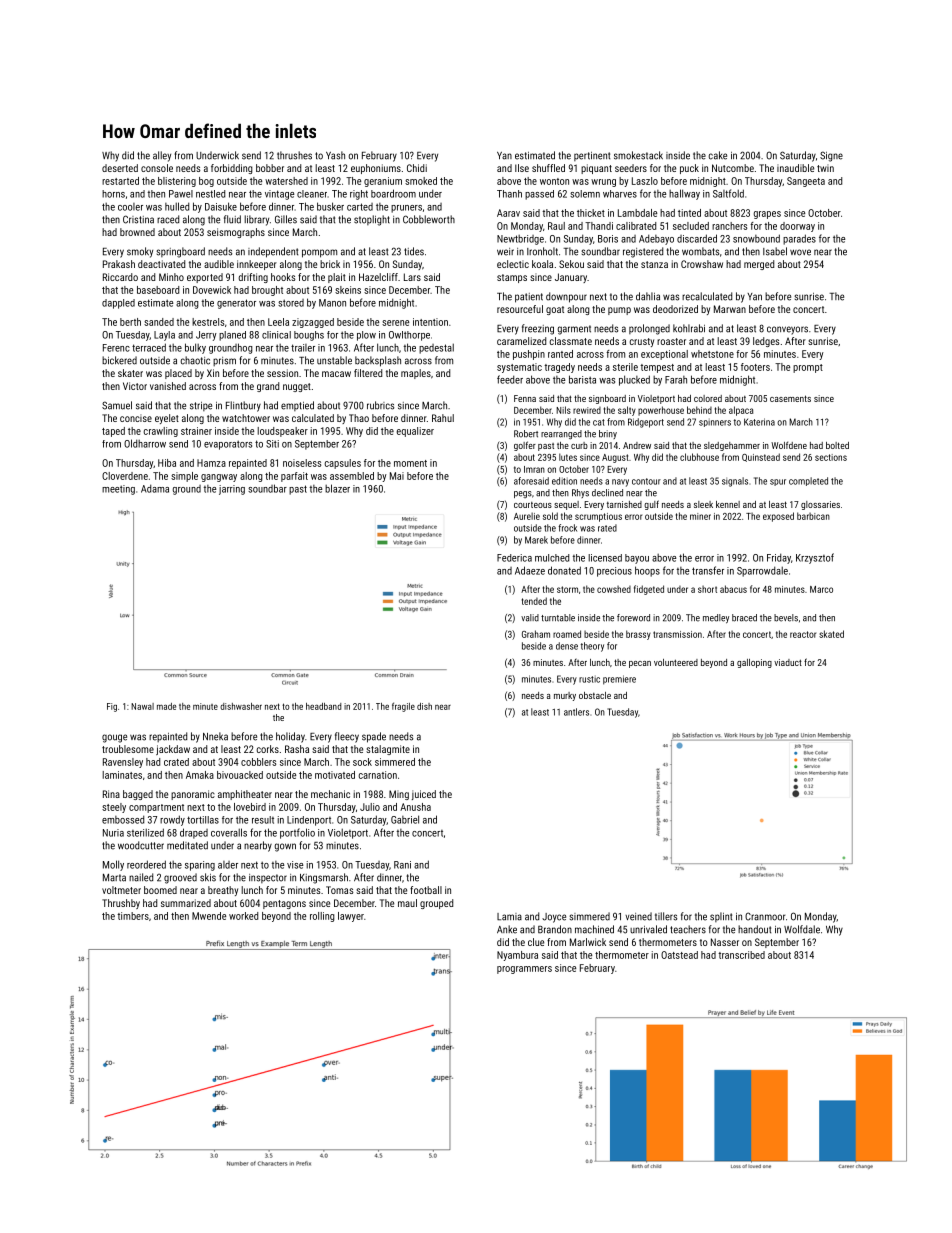  Describe the element at coordinates (717, 155) in the page. I see `cake` at that location.
